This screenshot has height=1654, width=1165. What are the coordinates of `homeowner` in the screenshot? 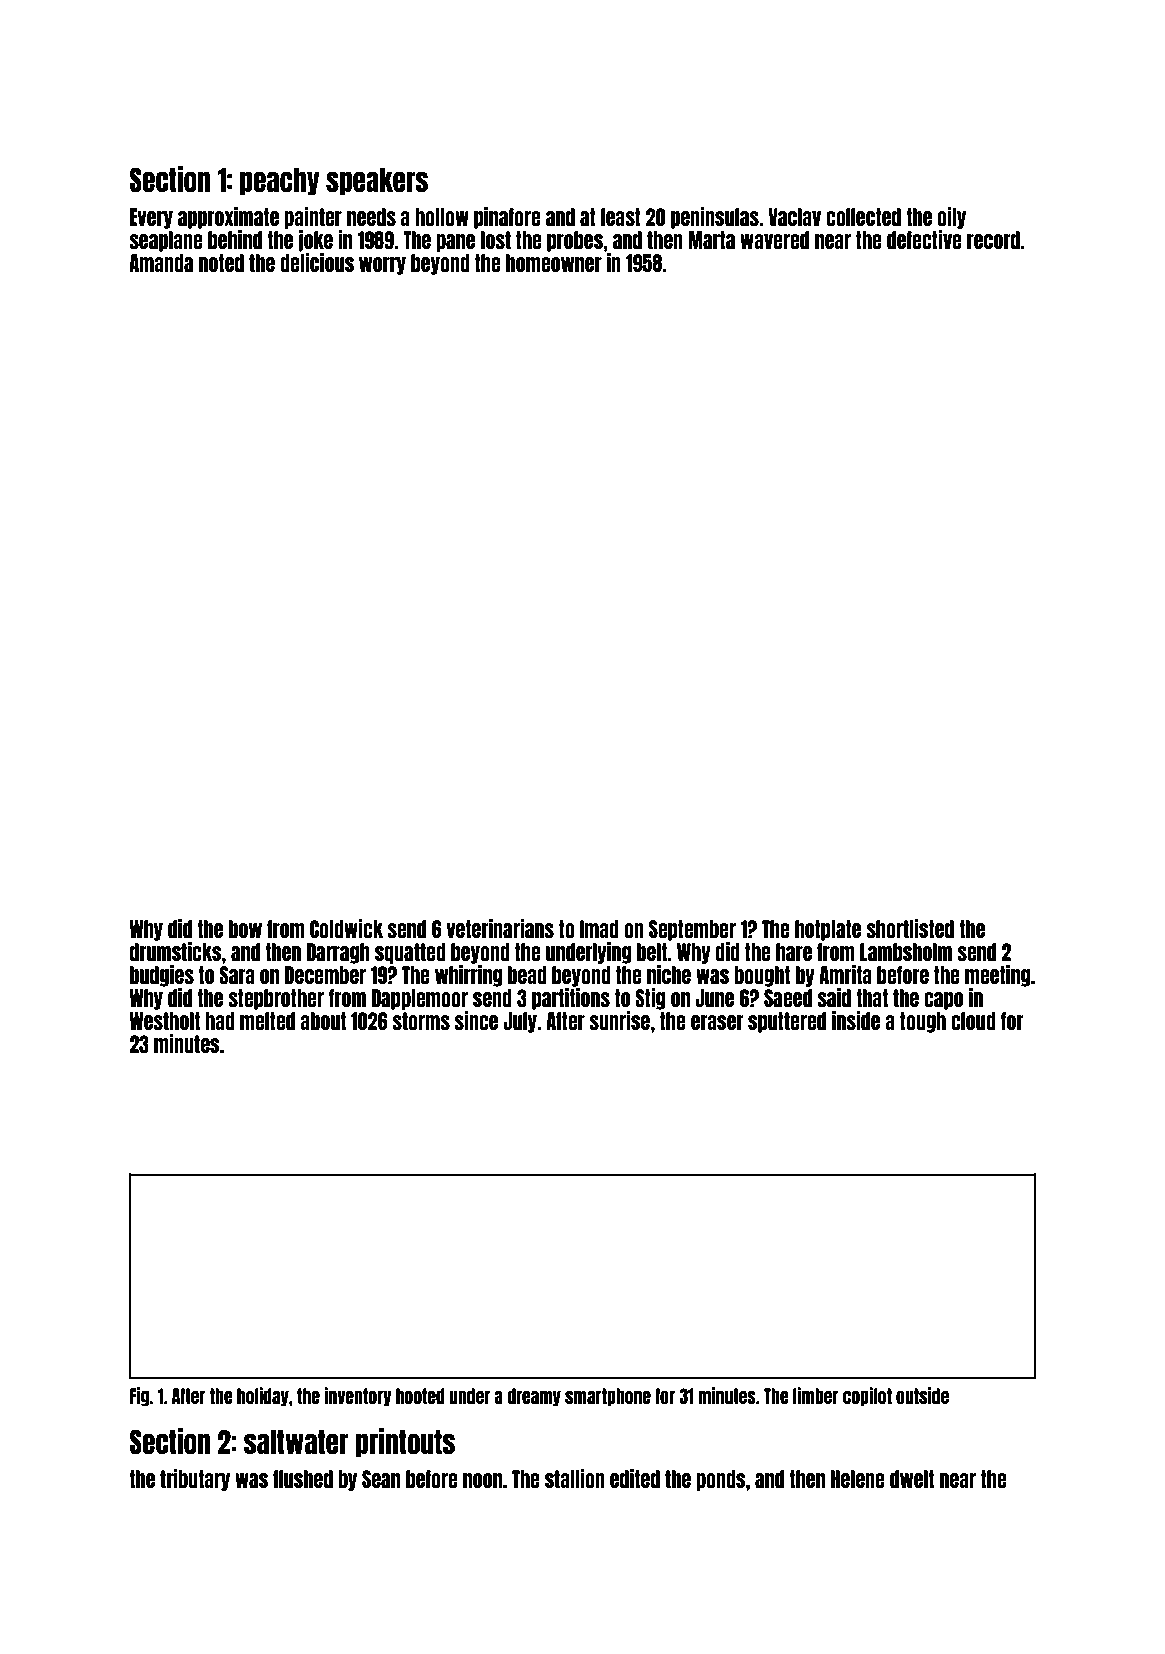 It's located at (554, 263).
